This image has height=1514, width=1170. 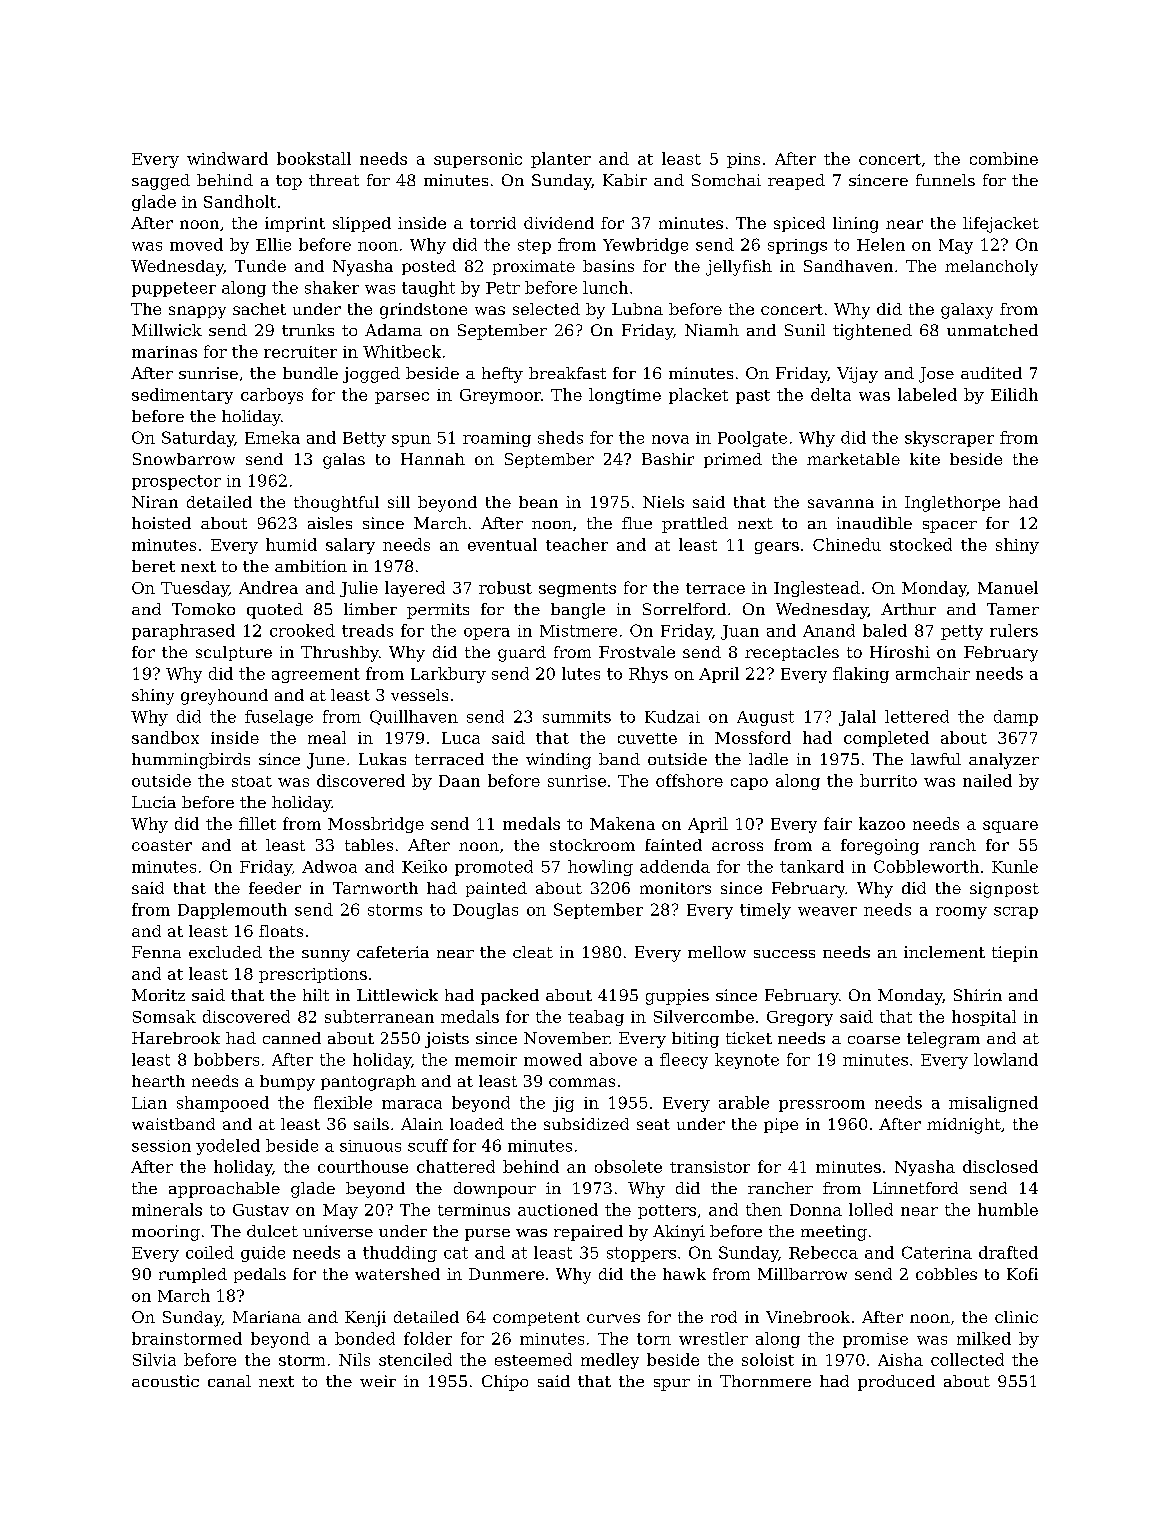 I want to click on Fenna, so click(x=156, y=952).
